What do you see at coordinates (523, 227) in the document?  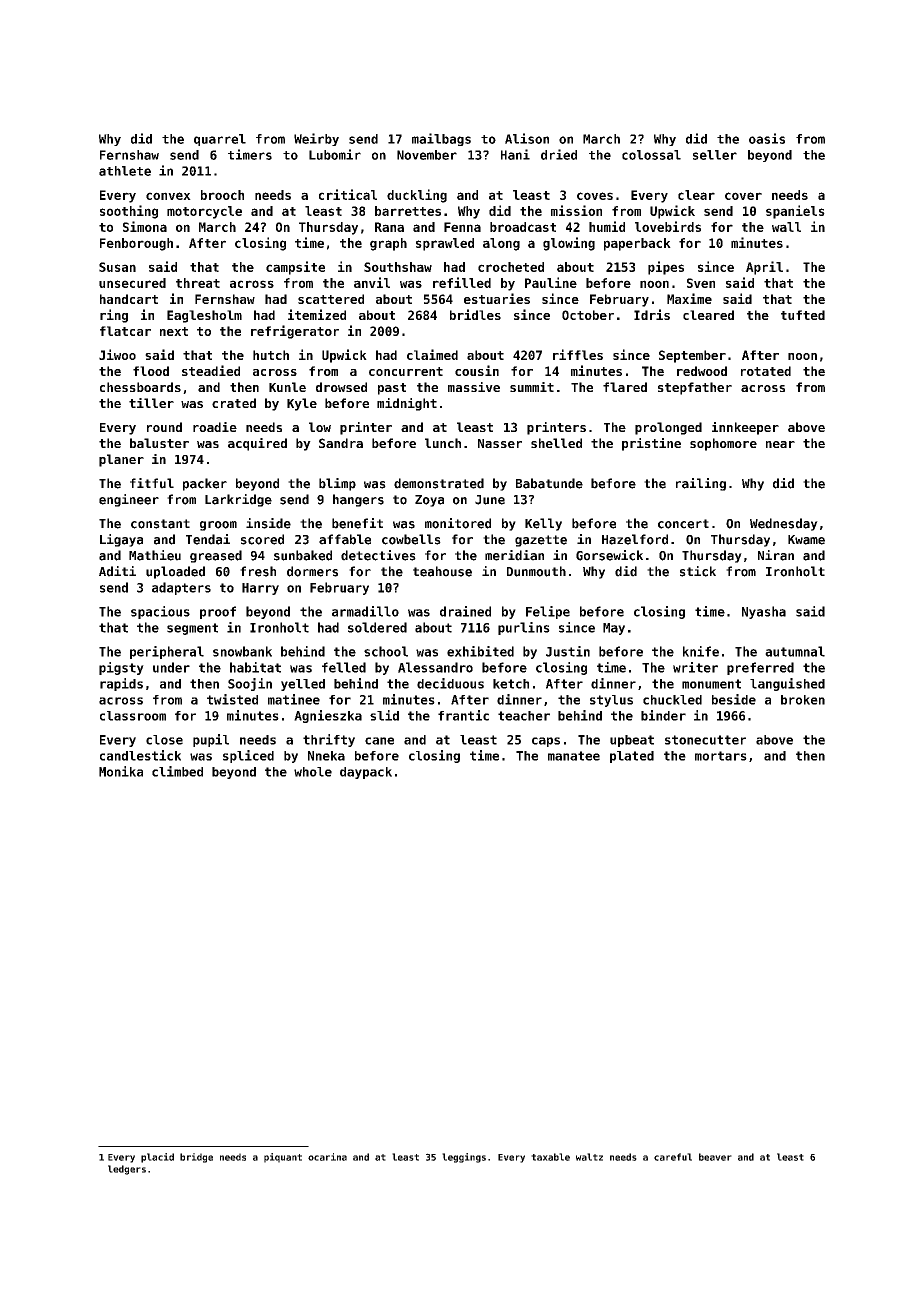 I see `broadcast` at bounding box center [523, 227].
